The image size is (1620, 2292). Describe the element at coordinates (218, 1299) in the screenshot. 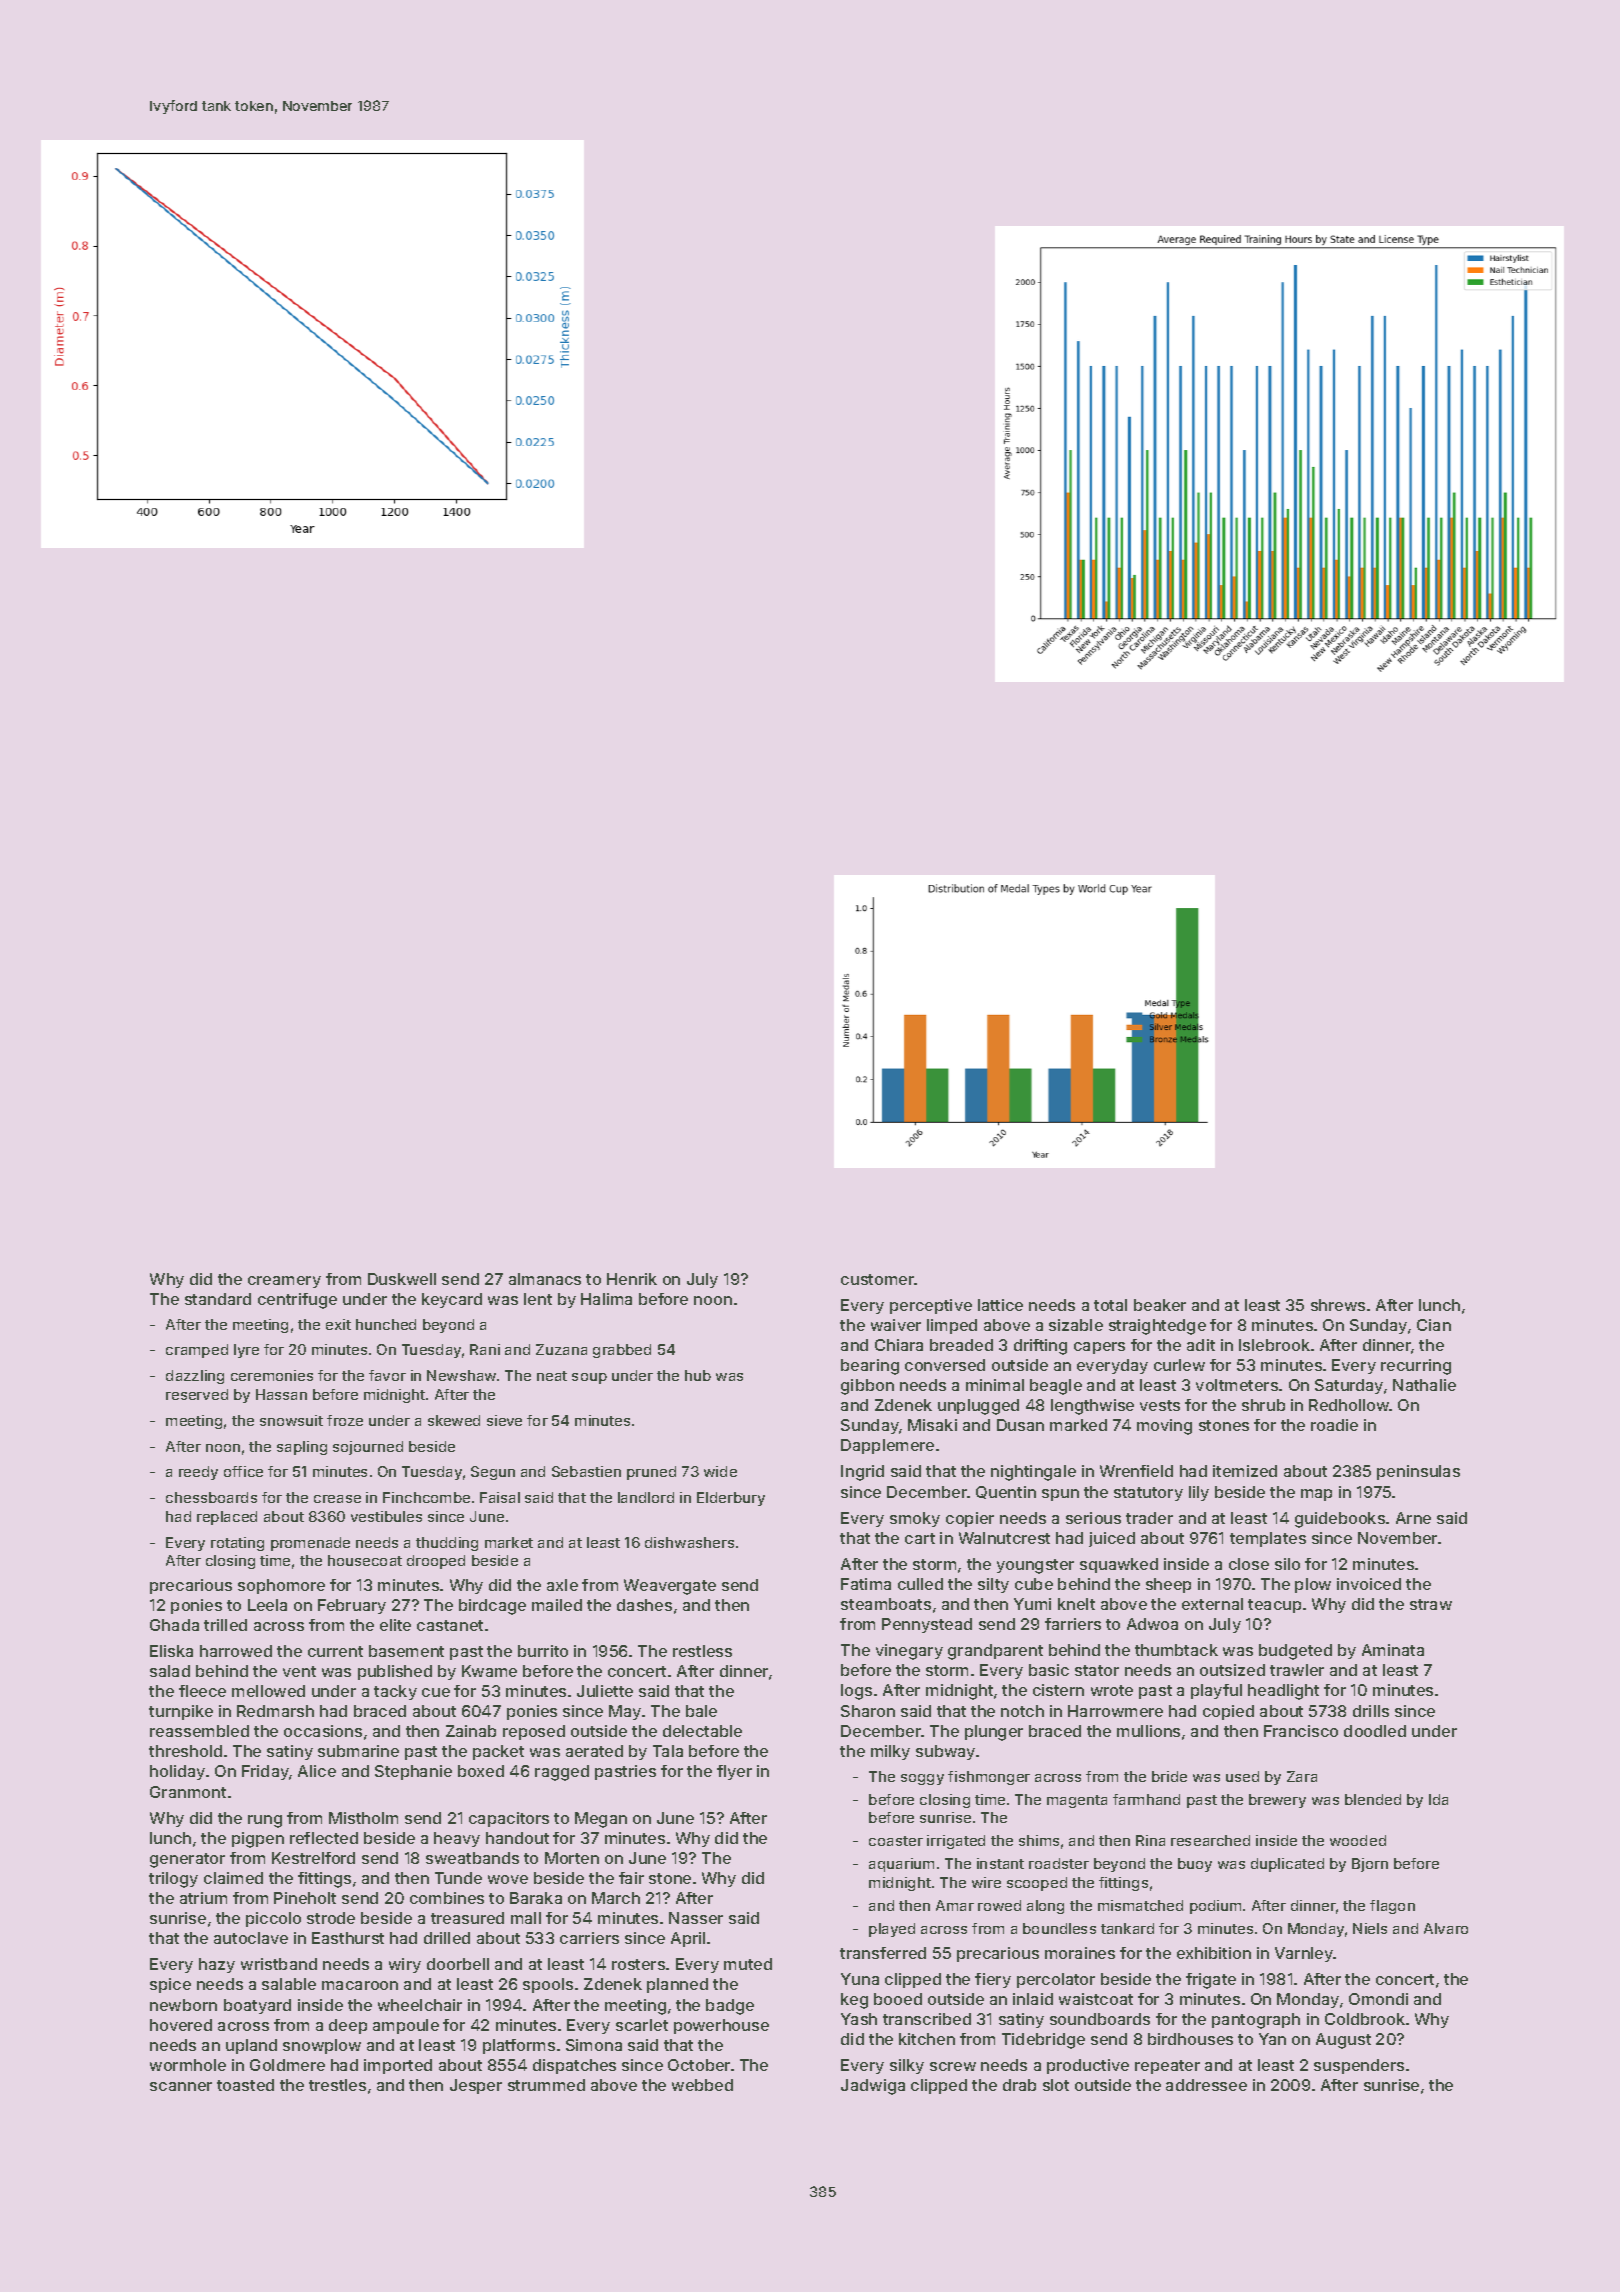

I see `standard` at that location.
